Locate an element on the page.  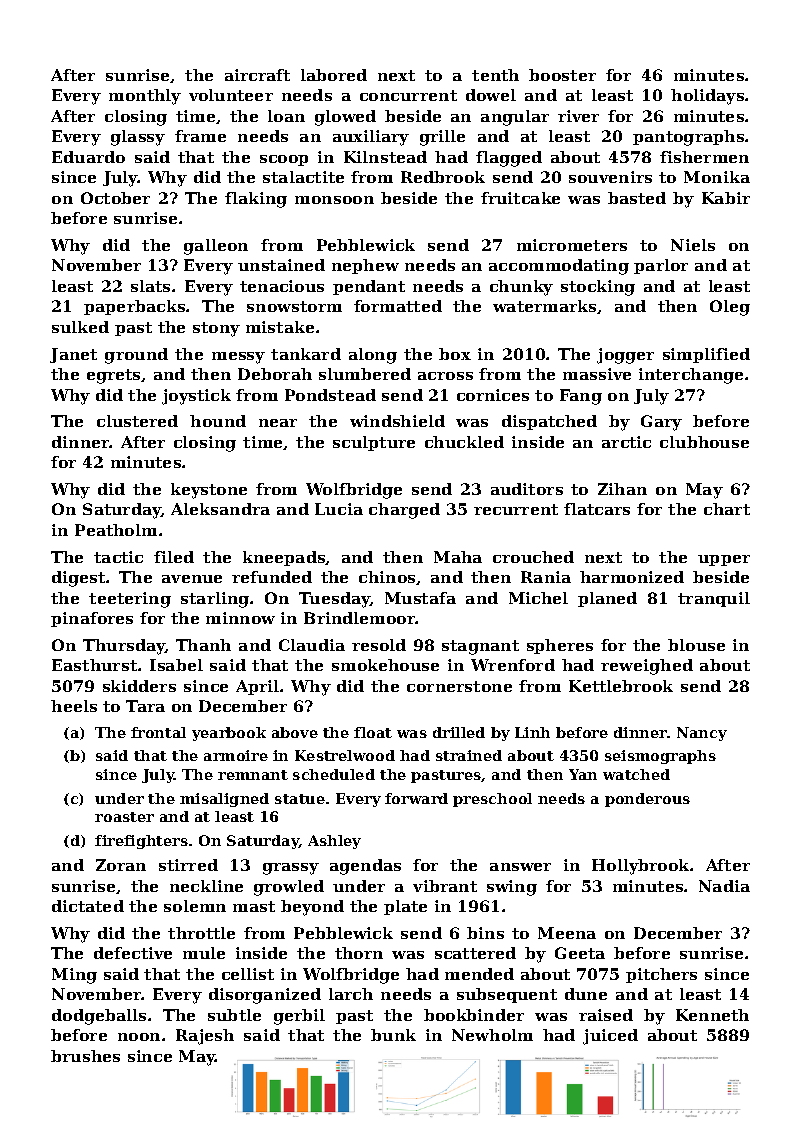
Kabir is located at coordinates (726, 198).
